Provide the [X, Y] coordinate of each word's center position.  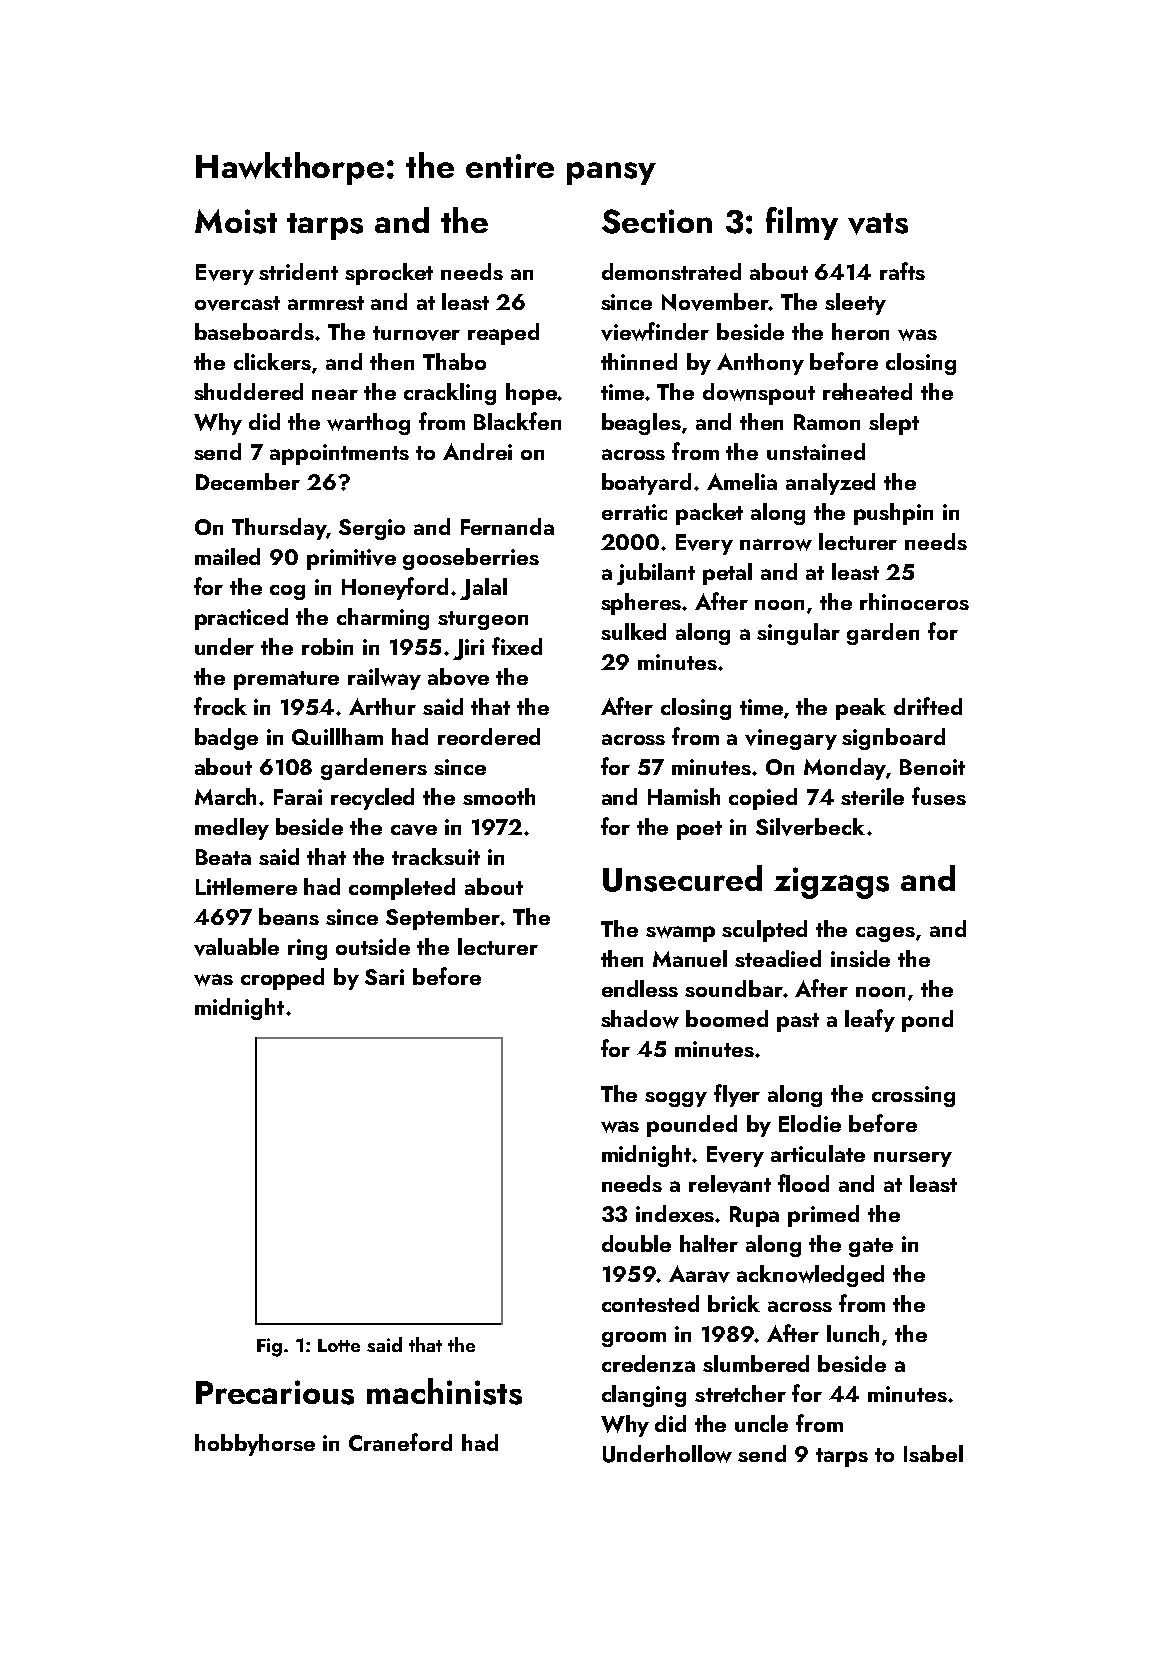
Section [657, 221]
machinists [444, 1391]
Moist [236, 221]
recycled [372, 799]
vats [878, 224]
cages [885, 934]
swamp [680, 934]
